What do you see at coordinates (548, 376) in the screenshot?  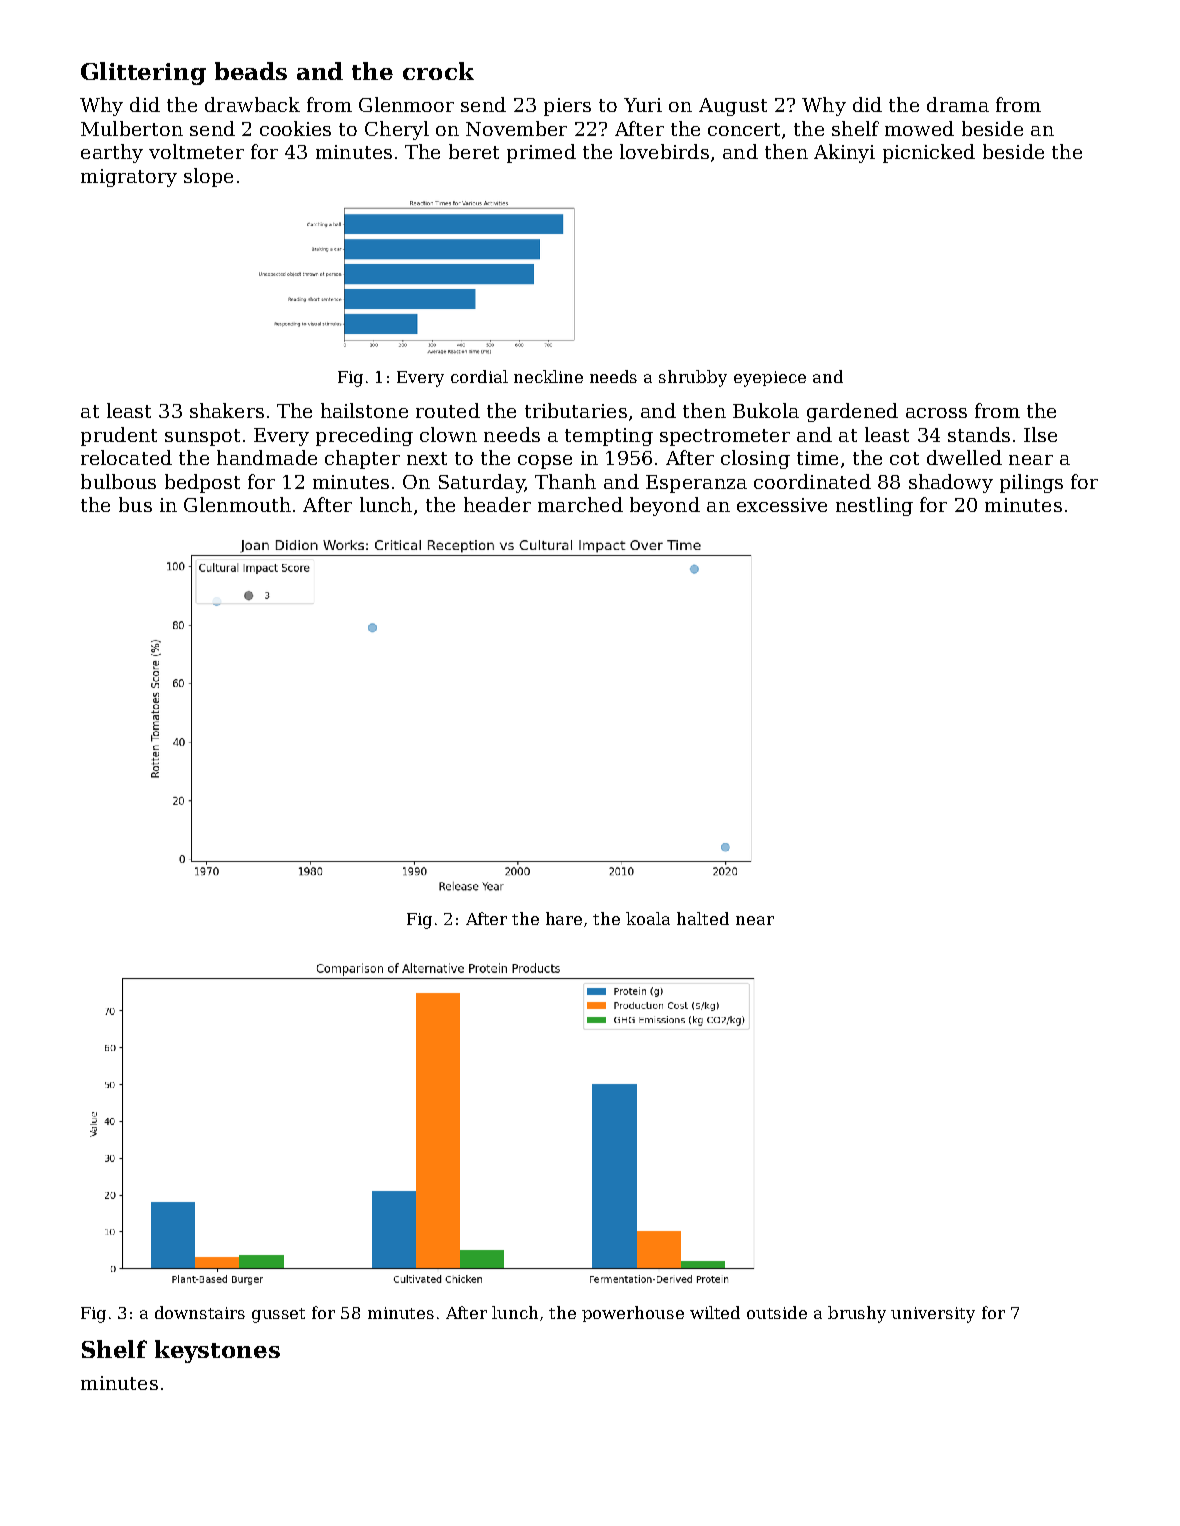 I see `neckline` at bounding box center [548, 376].
